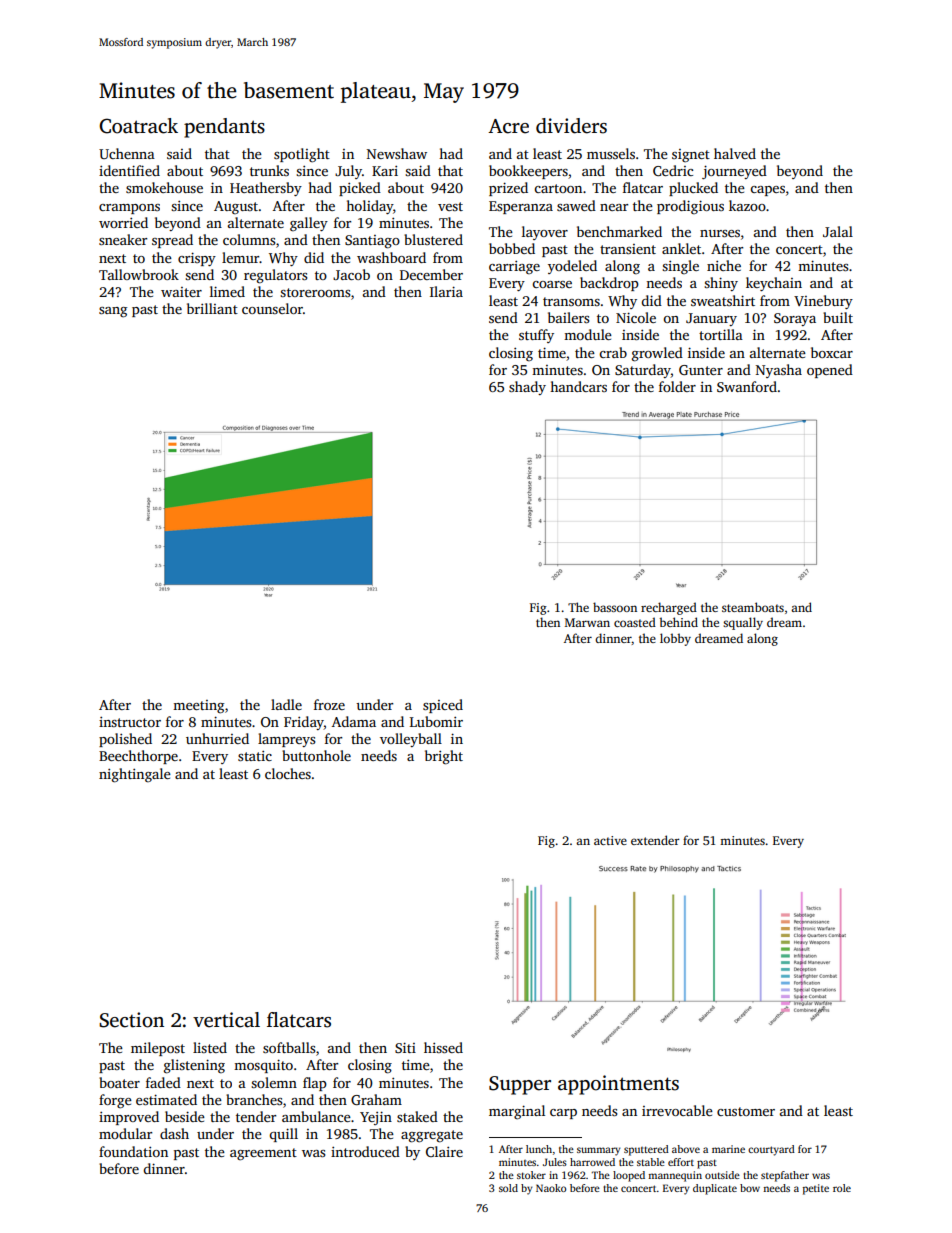  I want to click on meeting, so click(198, 707).
